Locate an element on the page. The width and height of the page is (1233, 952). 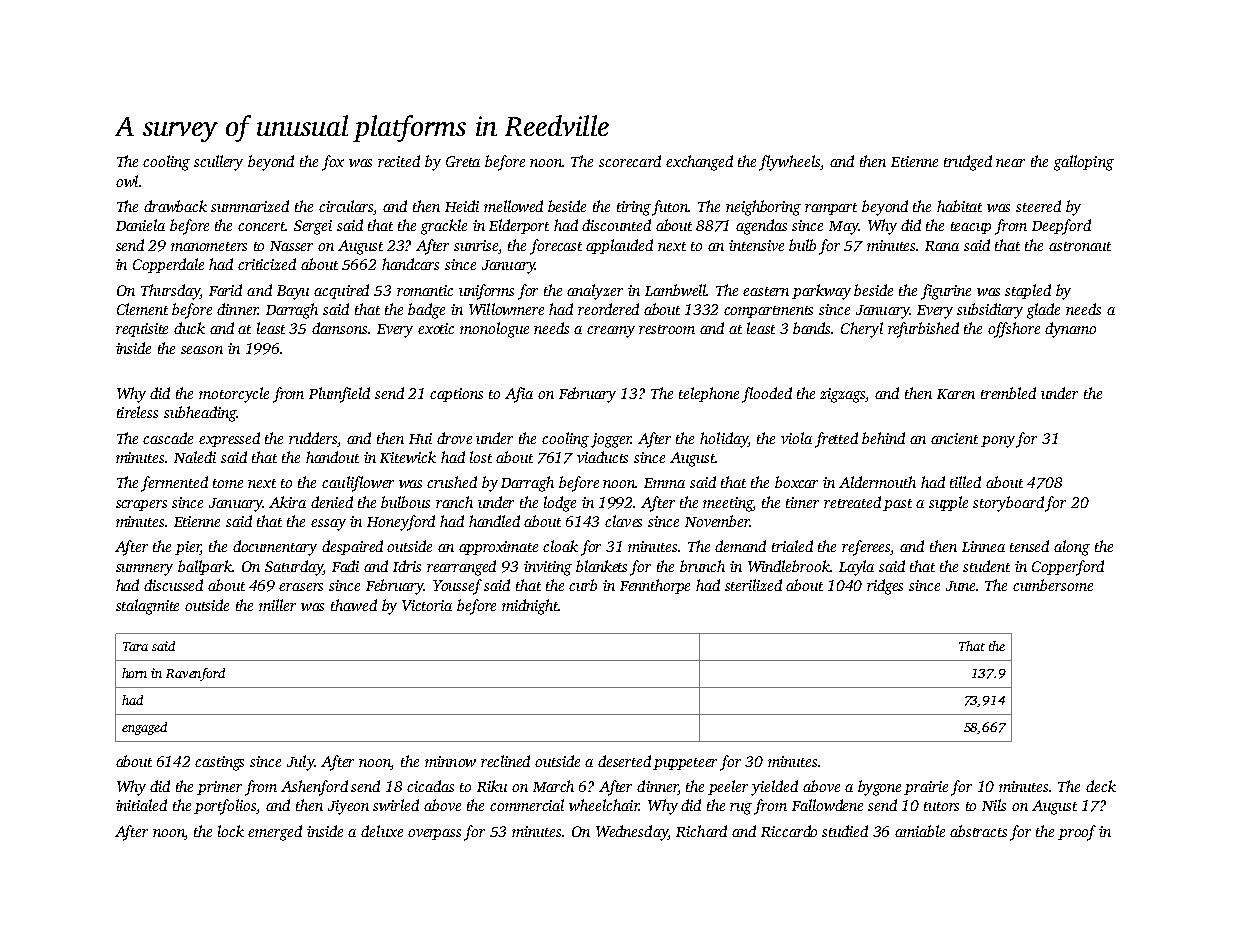
Layla is located at coordinates (856, 568).
